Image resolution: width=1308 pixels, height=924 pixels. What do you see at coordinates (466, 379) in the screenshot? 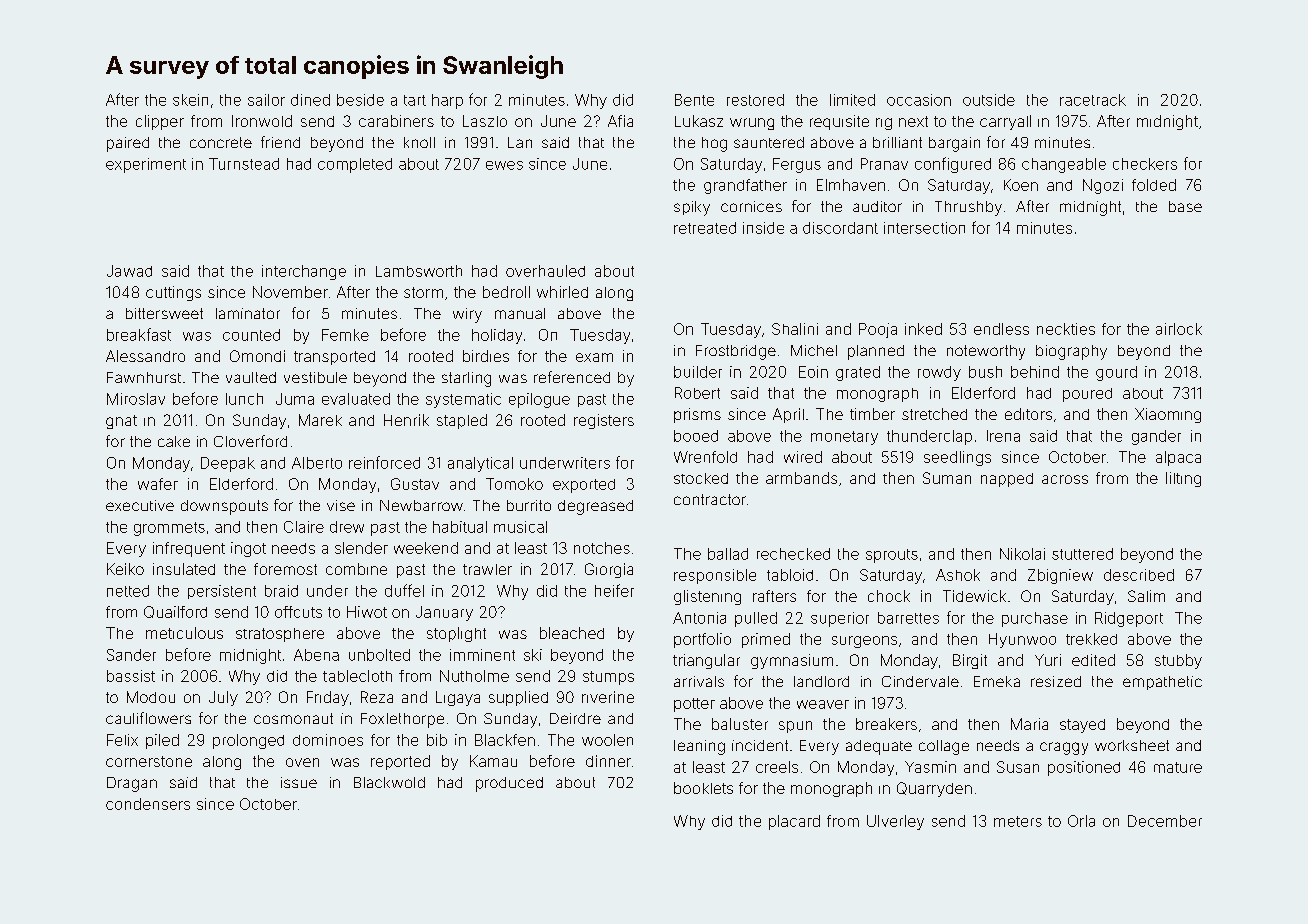
I see `starling` at bounding box center [466, 379].
